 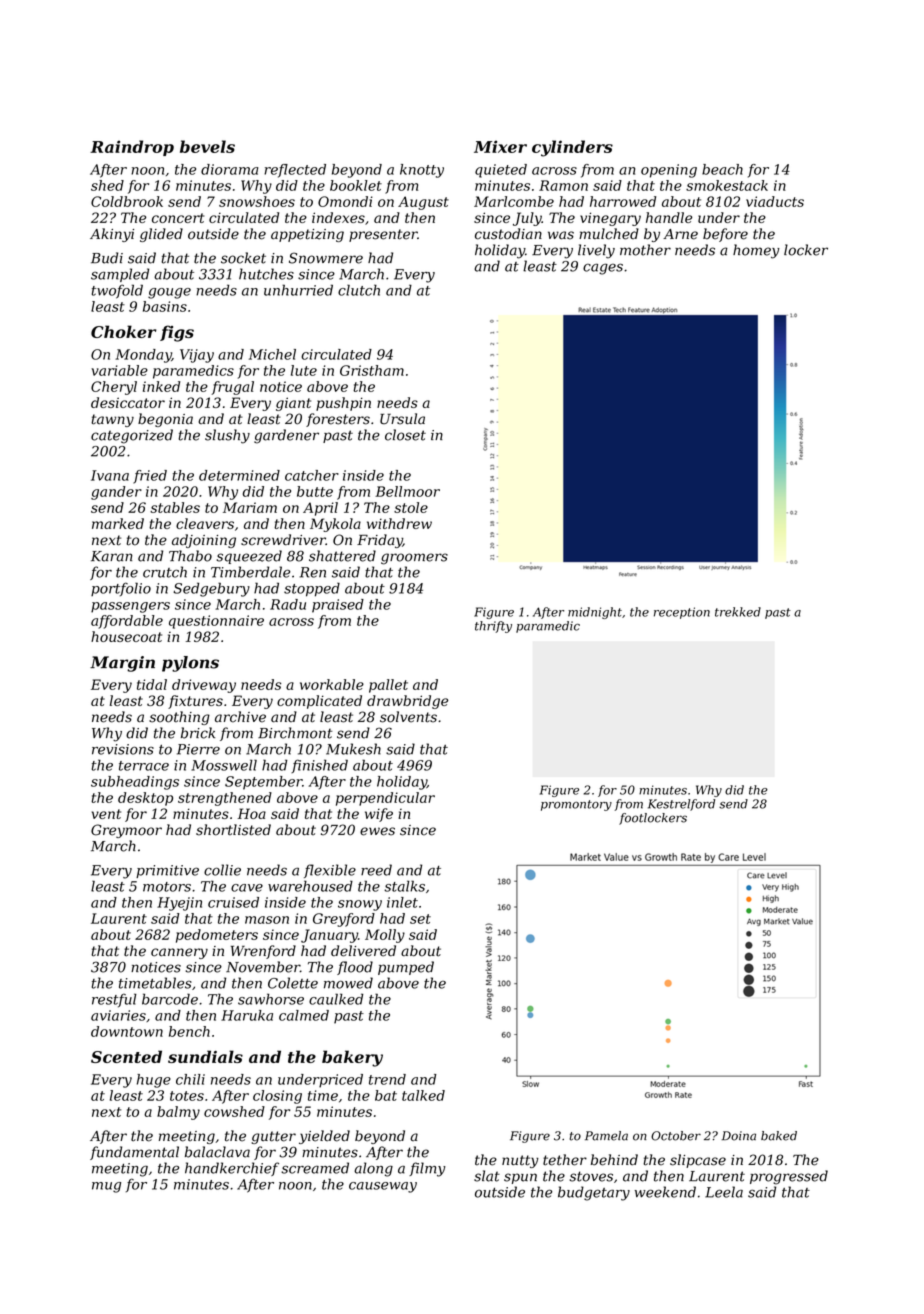 I want to click on cannery, so click(x=179, y=953).
